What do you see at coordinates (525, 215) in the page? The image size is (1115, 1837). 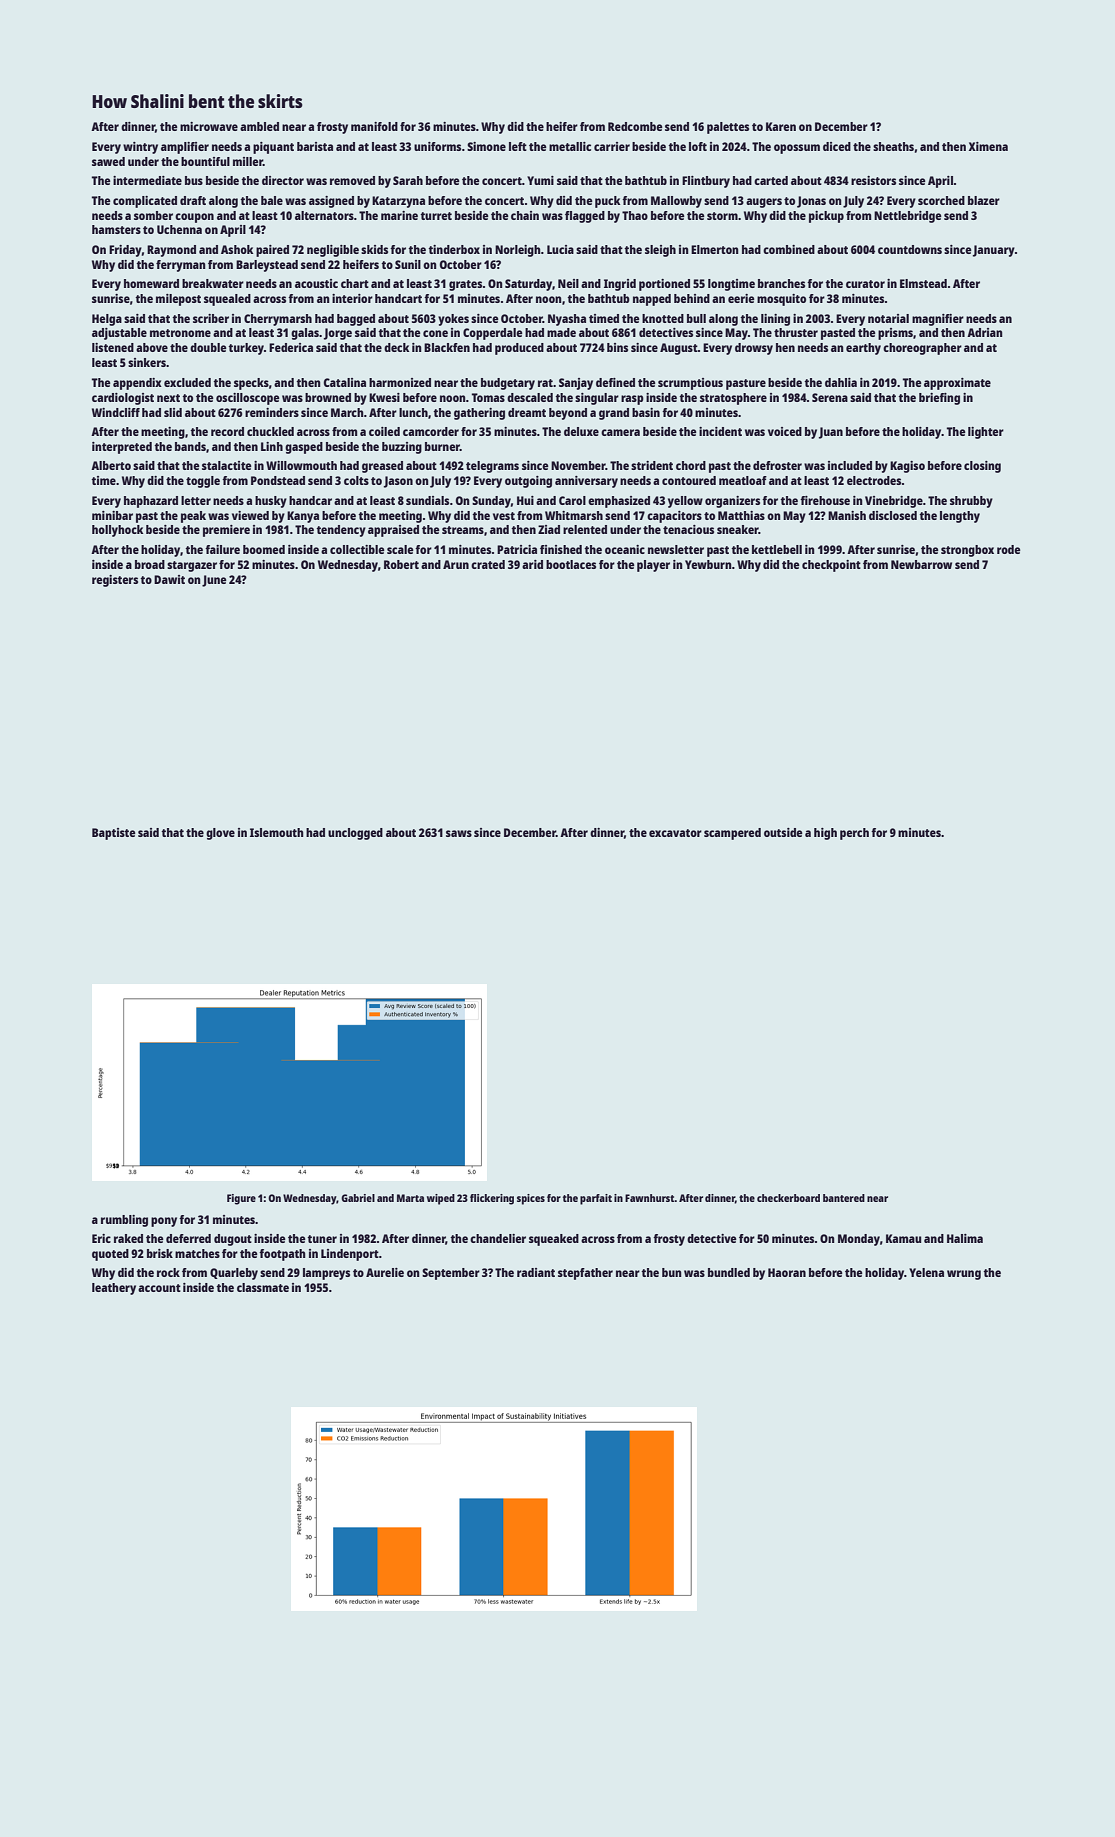 I see `chain` at bounding box center [525, 215].
